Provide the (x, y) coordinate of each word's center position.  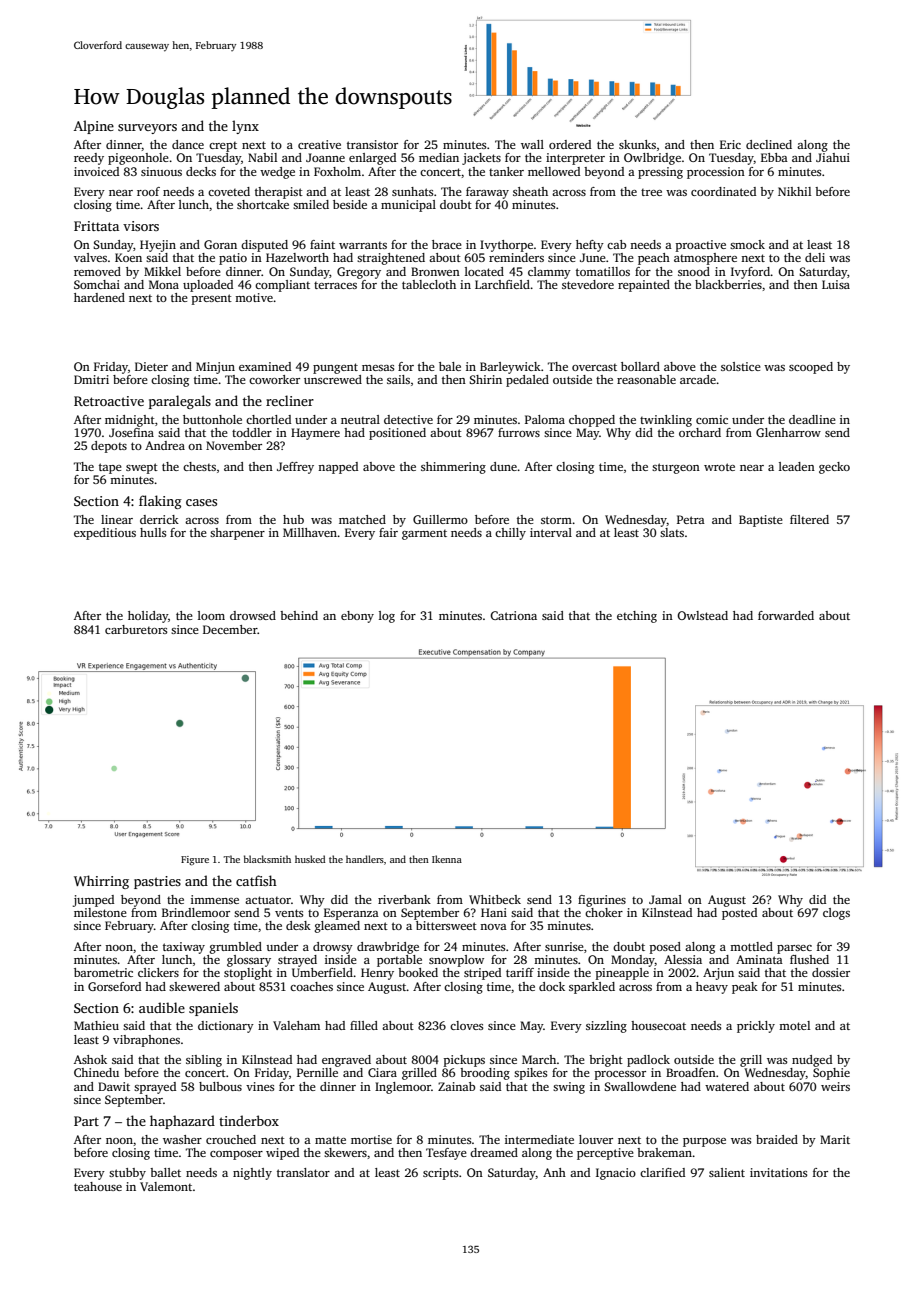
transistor (372, 144)
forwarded (786, 615)
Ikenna (447, 859)
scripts (440, 1174)
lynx (245, 127)
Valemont (166, 1186)
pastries (157, 882)
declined (769, 144)
